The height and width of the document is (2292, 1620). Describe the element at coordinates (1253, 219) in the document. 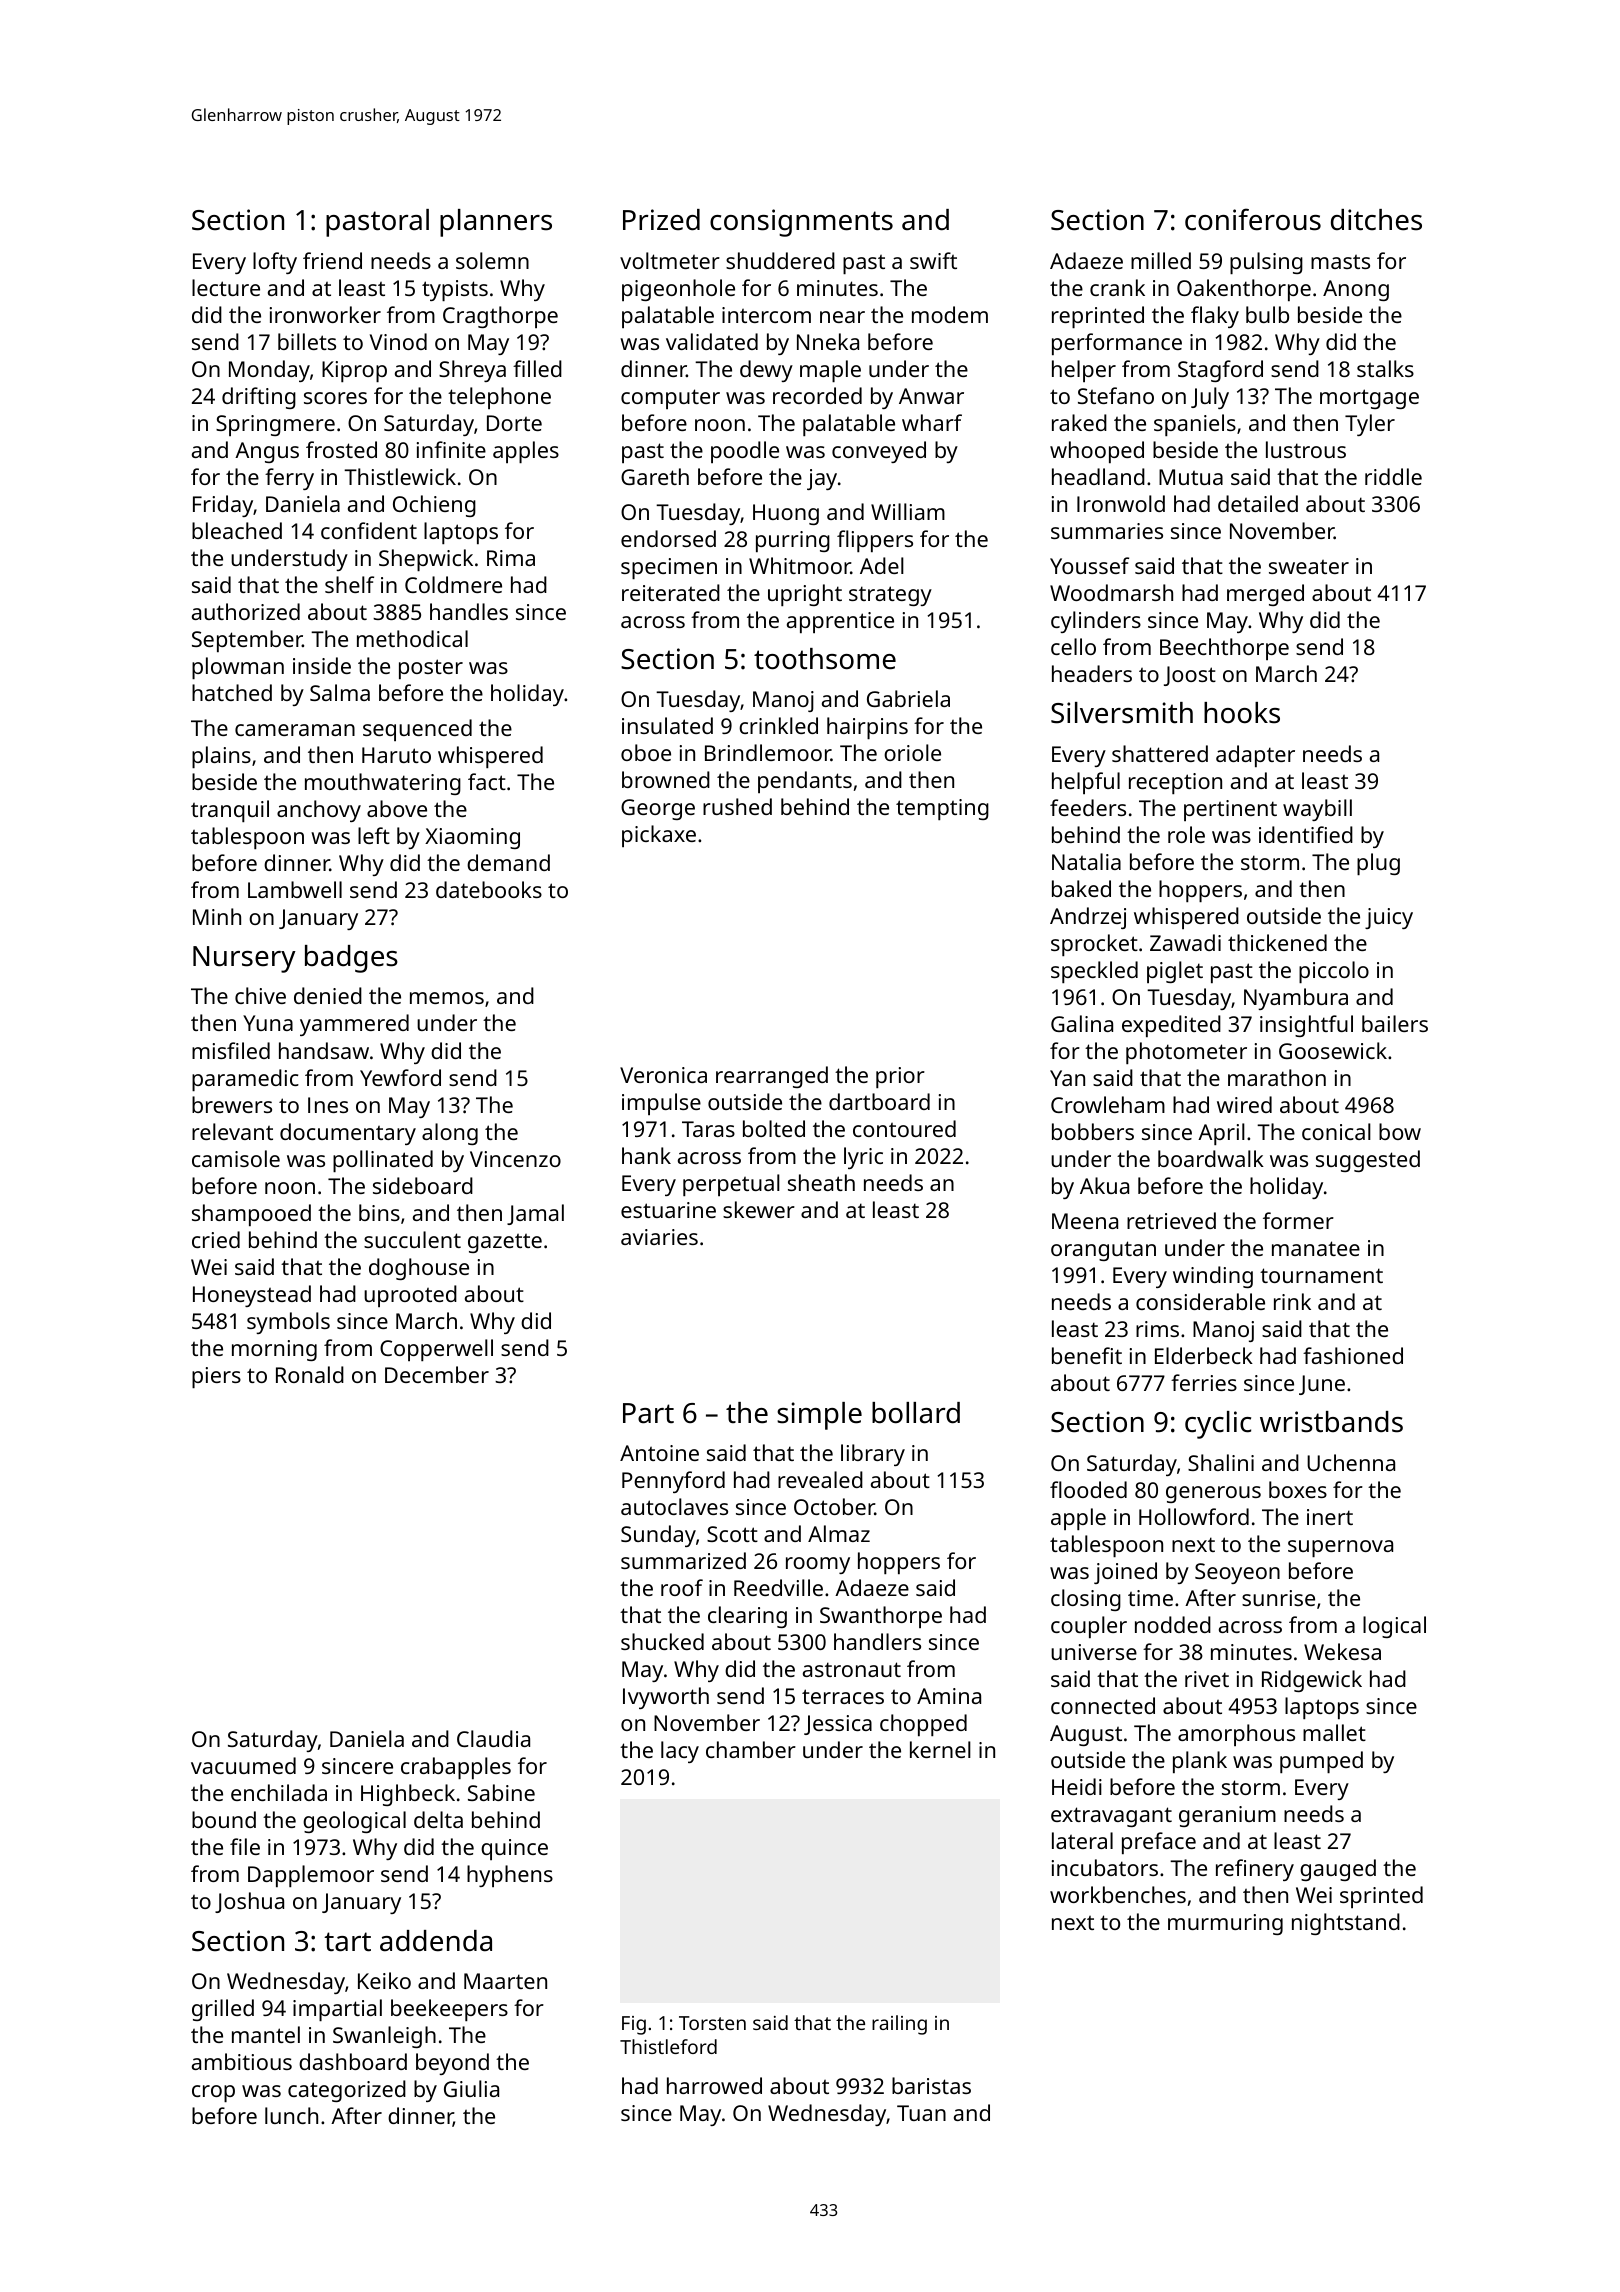

I see `coniferous` at that location.
